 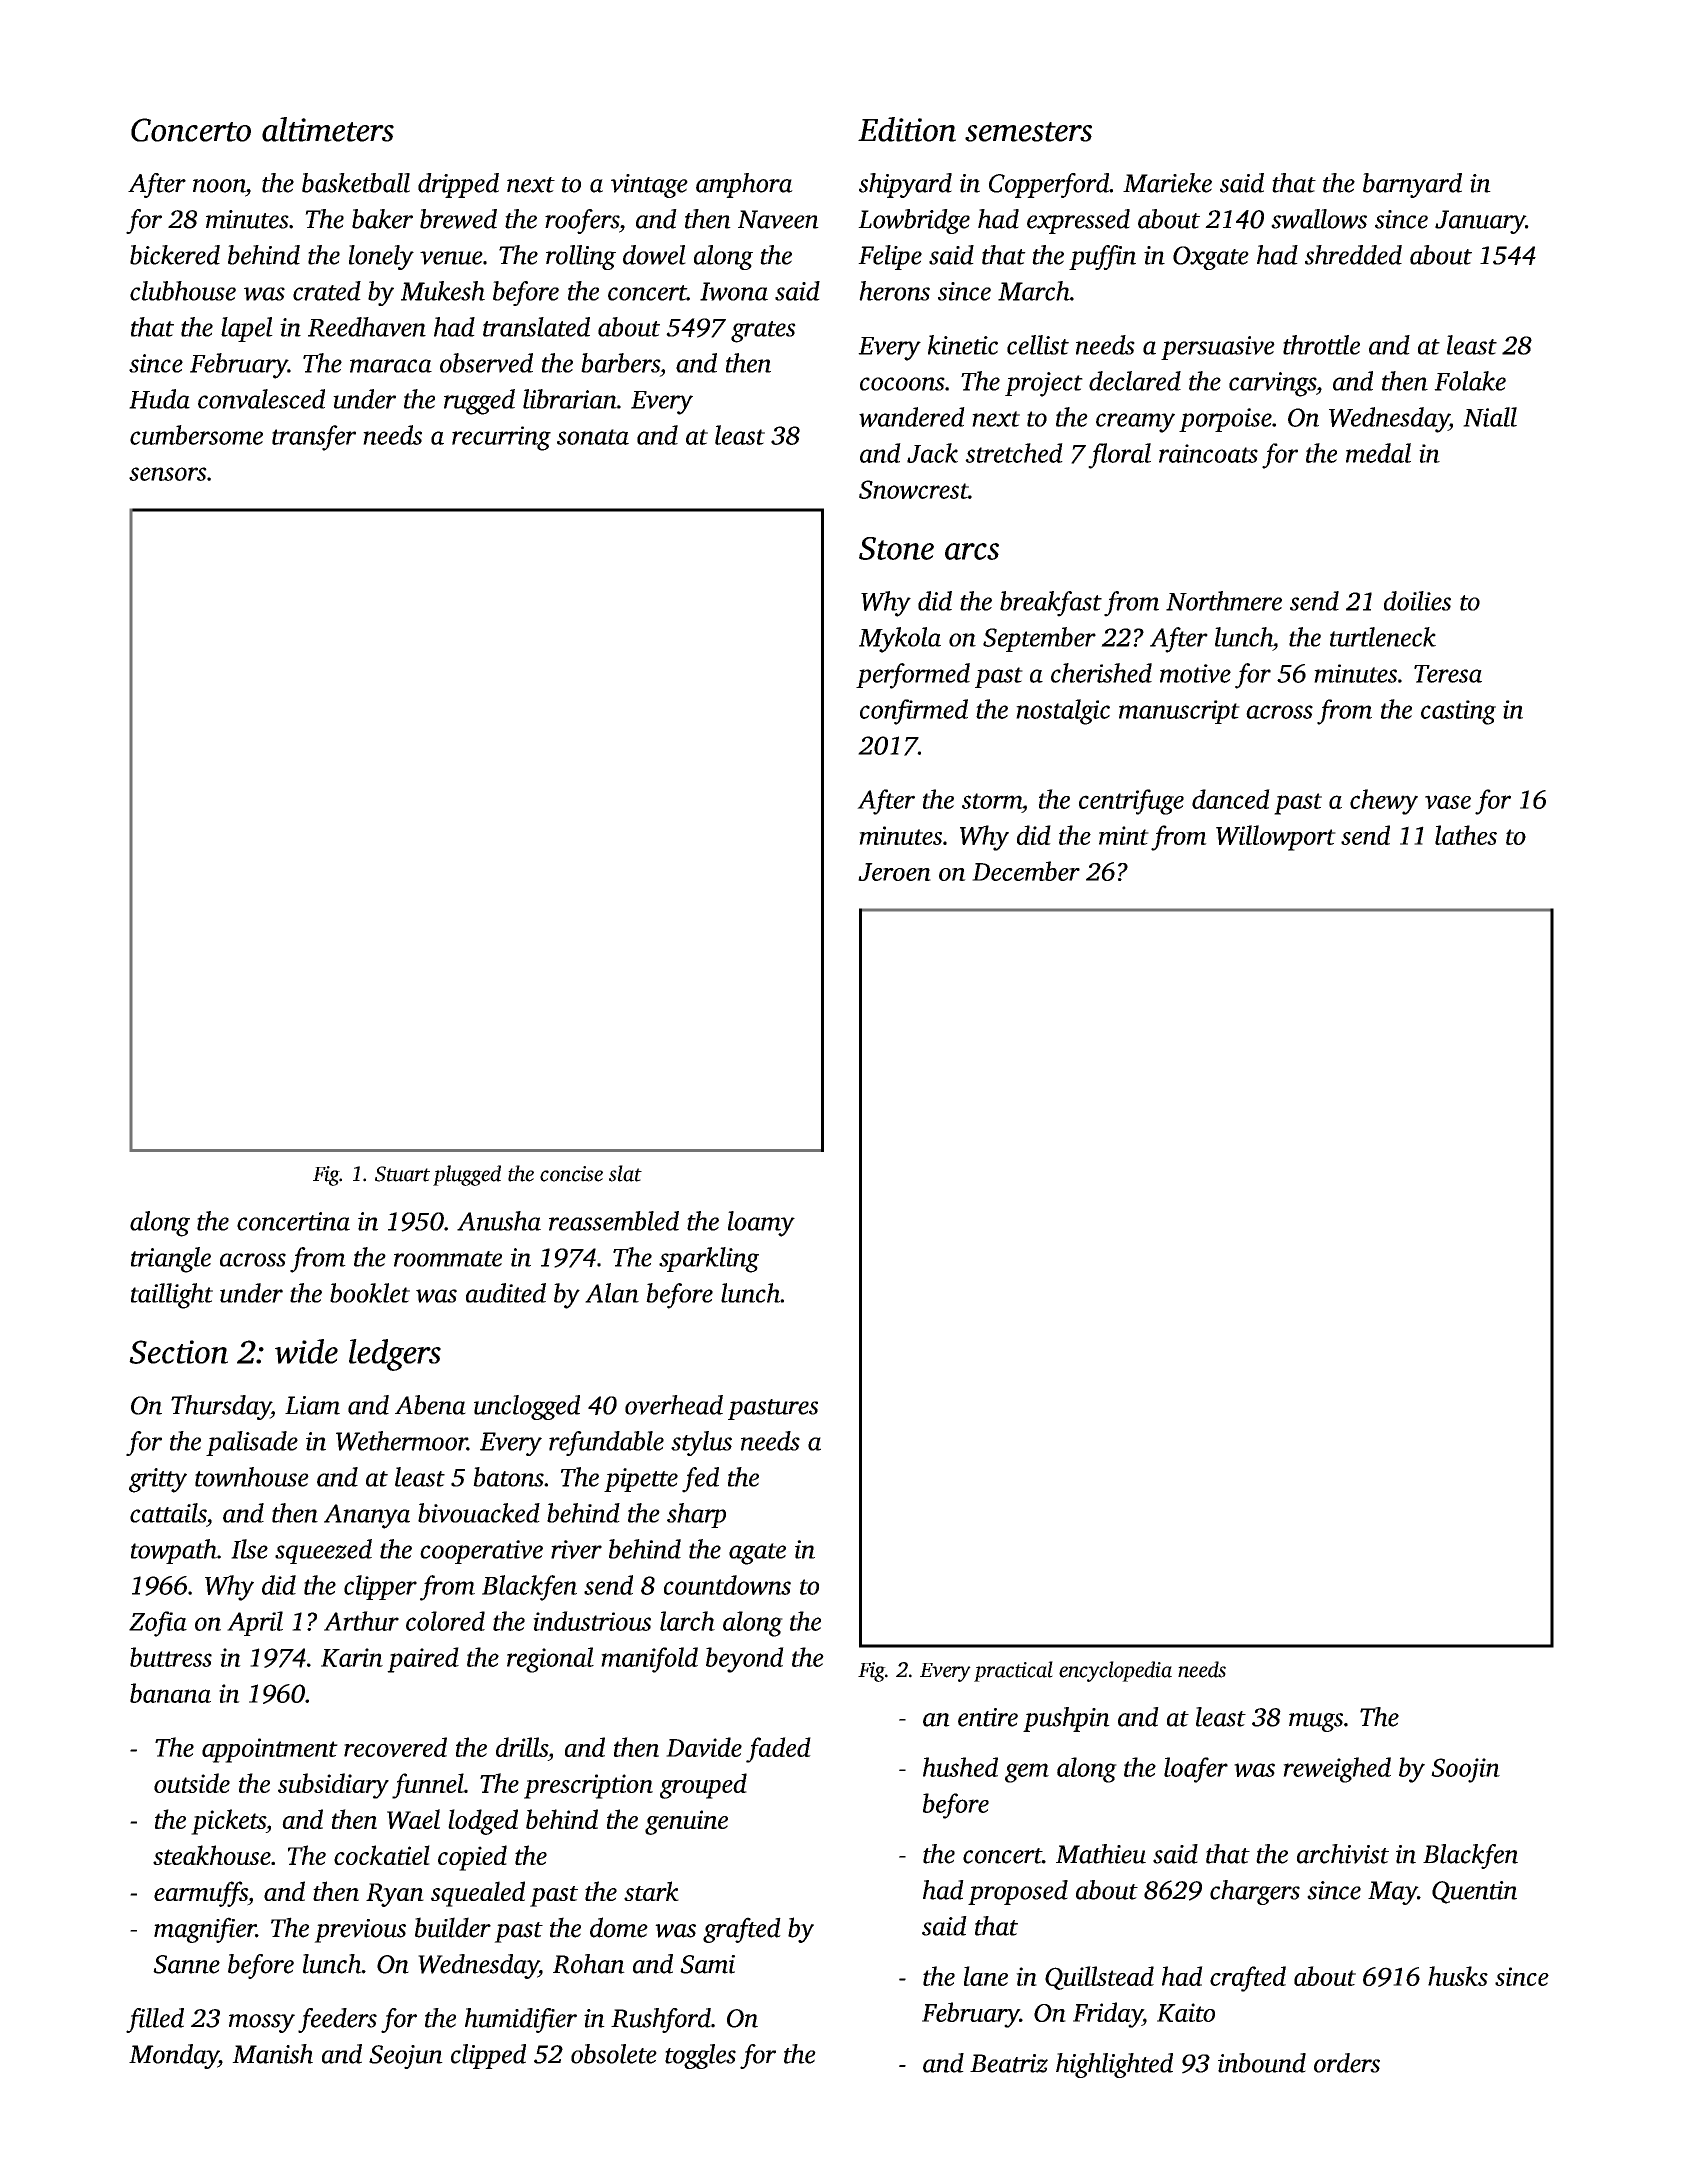 What do you see at coordinates (1066, 1719) in the screenshot?
I see `pushpin` at bounding box center [1066, 1719].
